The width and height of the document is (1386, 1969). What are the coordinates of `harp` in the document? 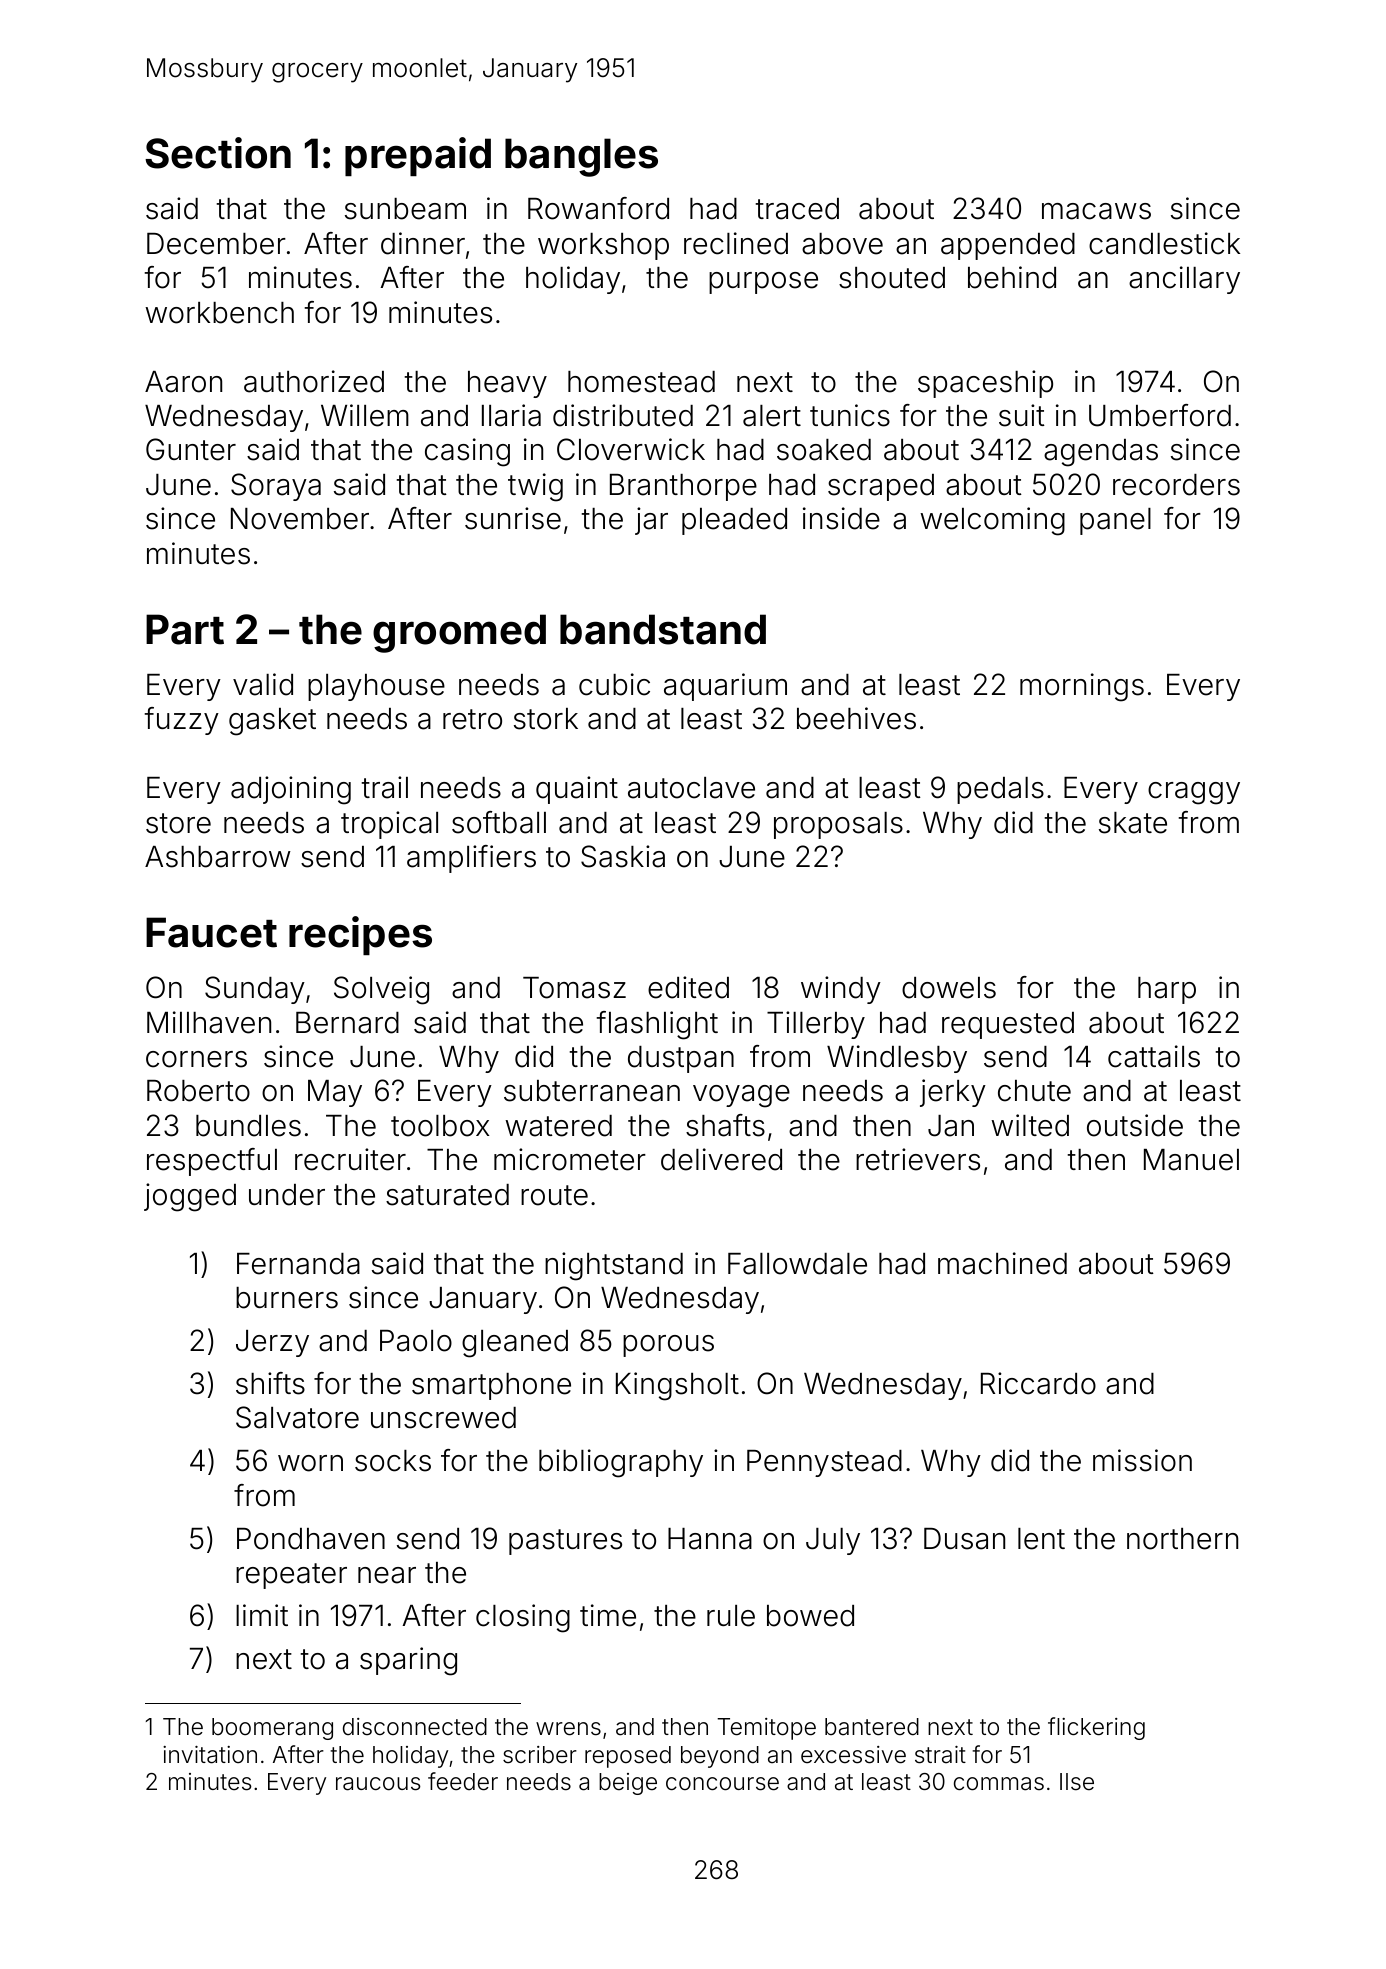 It's located at (1167, 990).
